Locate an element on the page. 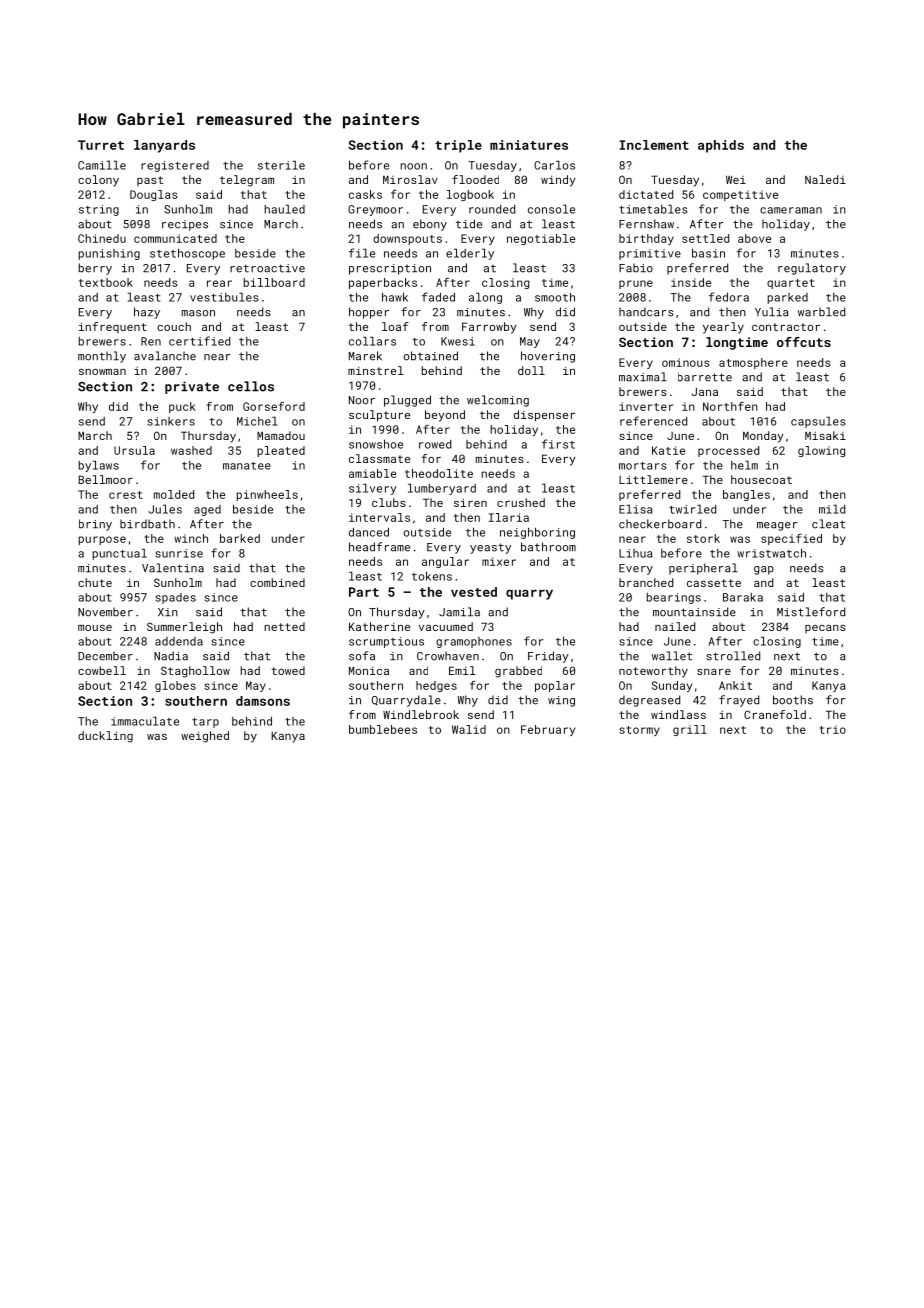  dispenser is located at coordinates (544, 416).
